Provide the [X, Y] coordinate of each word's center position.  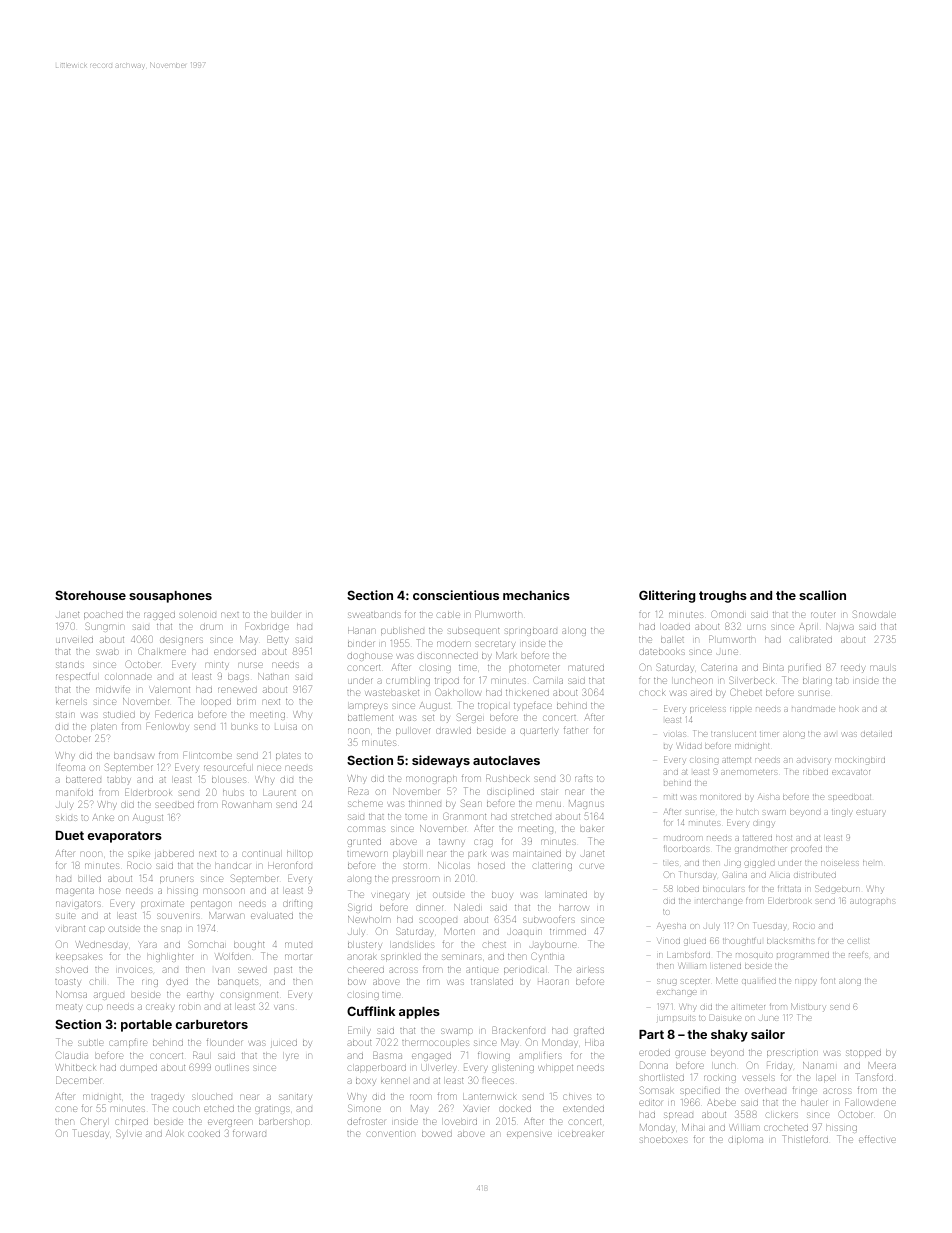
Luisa [286, 727]
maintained [537, 854]
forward [249, 1134]
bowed [437, 1134]
